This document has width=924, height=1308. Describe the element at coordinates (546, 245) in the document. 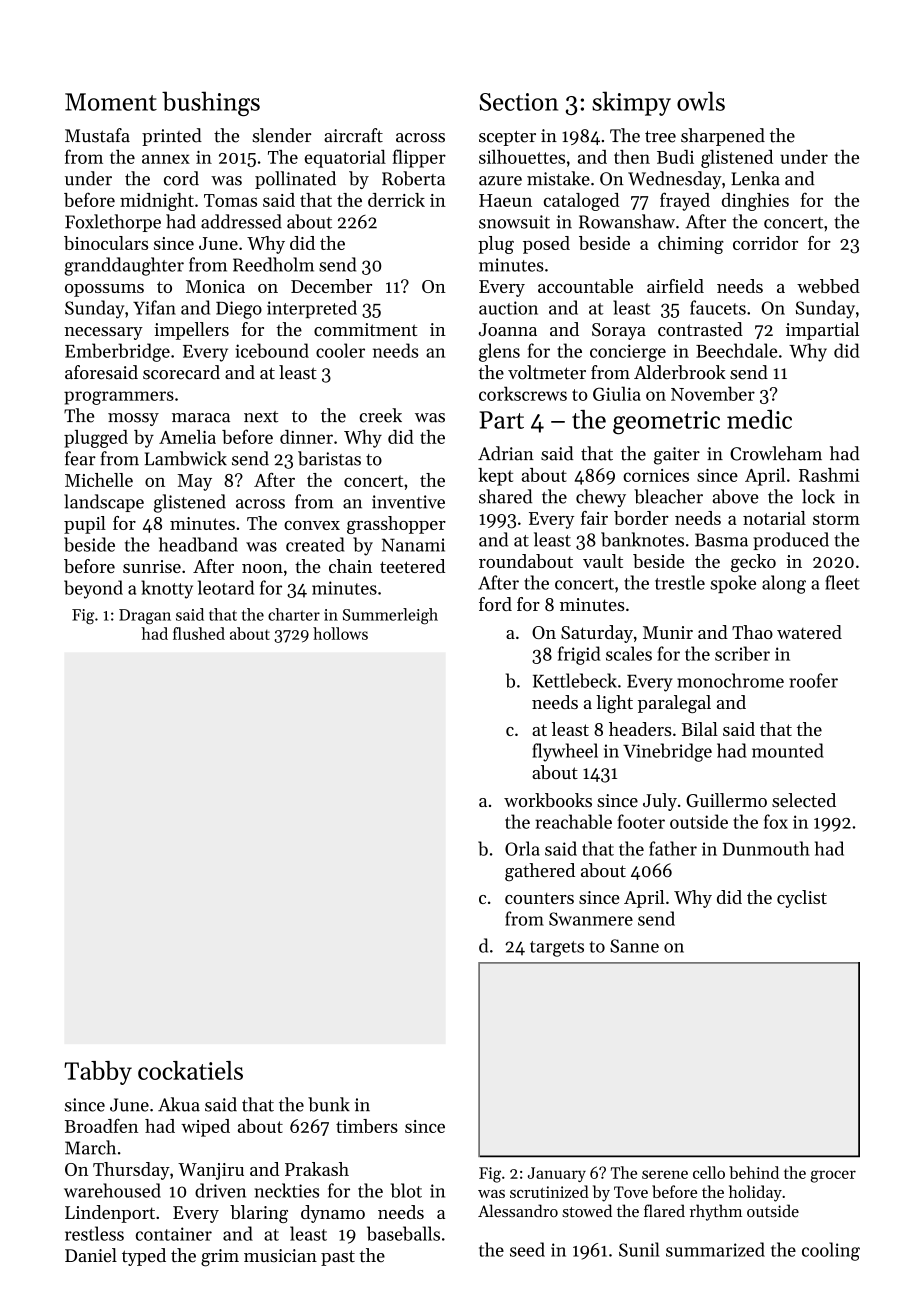

I see `posed` at that location.
